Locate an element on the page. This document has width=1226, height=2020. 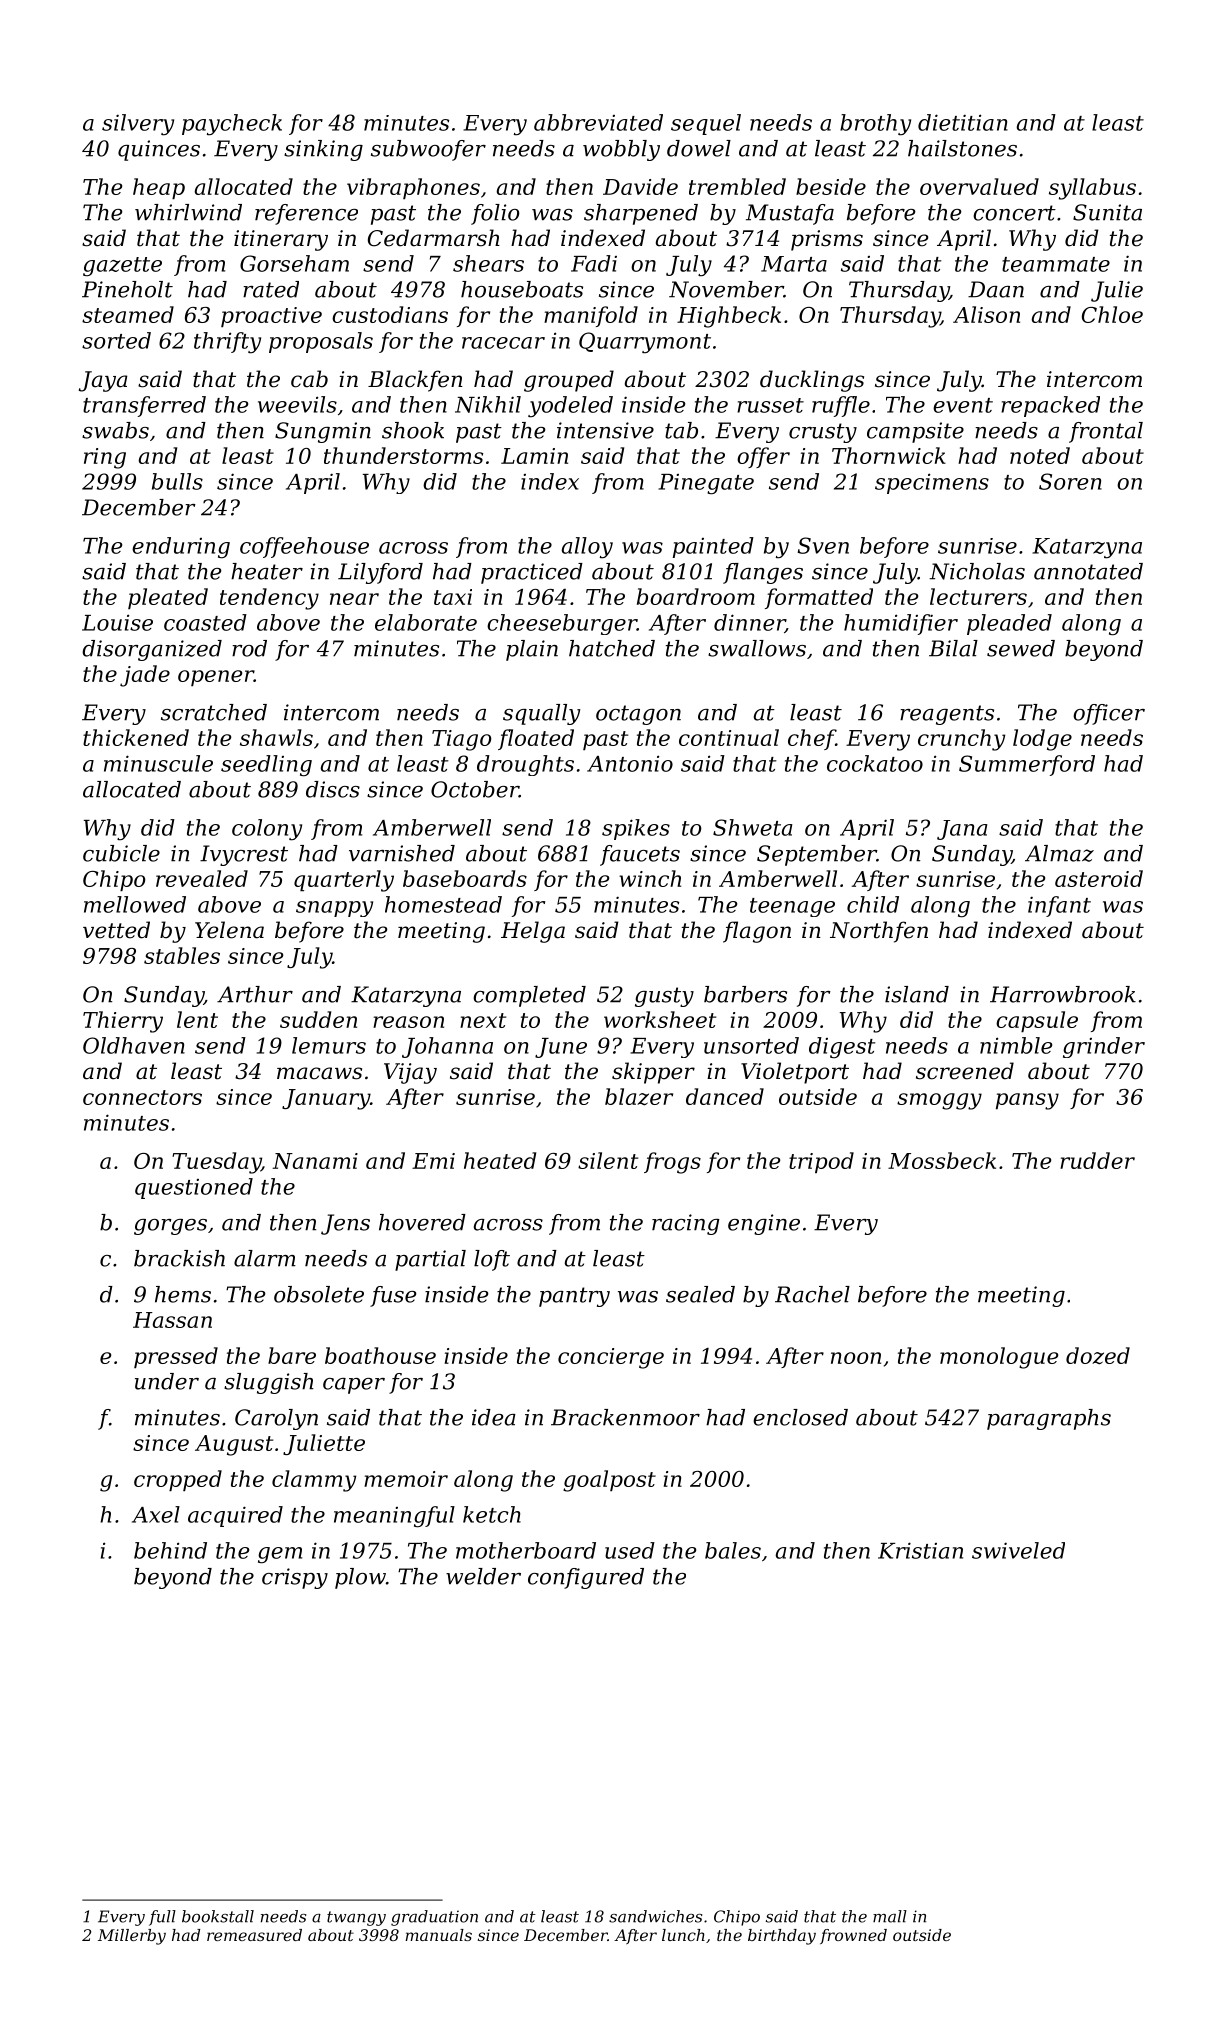
grinder is located at coordinates (1104, 1047).
